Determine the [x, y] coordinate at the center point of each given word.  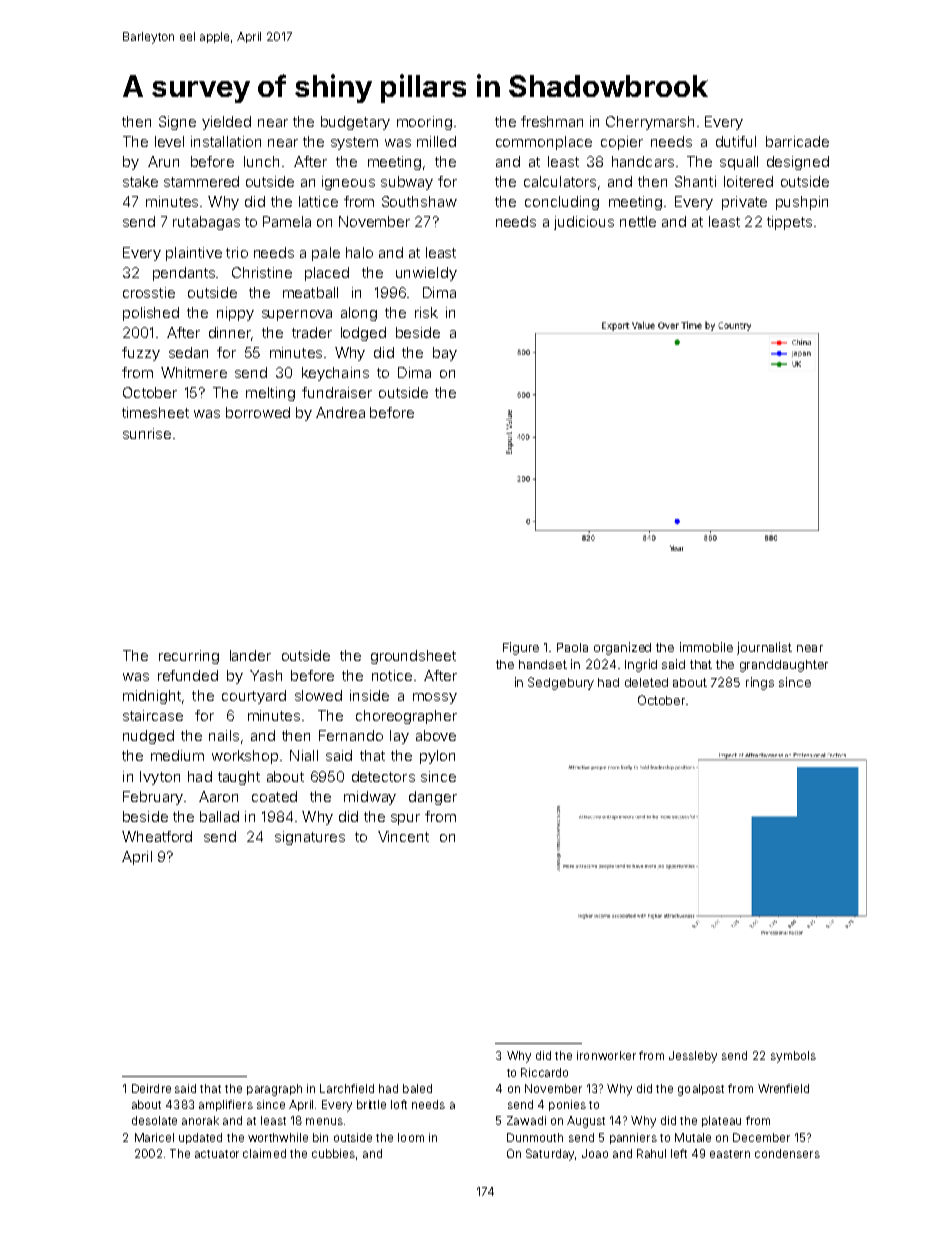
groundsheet [413, 657]
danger [433, 798]
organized [622, 648]
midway [370, 798]
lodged [363, 334]
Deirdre [151, 1088]
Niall [304, 755]
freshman [552, 121]
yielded [226, 123]
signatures [310, 838]
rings [760, 683]
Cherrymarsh [650, 123]
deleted [646, 682]
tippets [789, 223]
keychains [335, 374]
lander [250, 655]
